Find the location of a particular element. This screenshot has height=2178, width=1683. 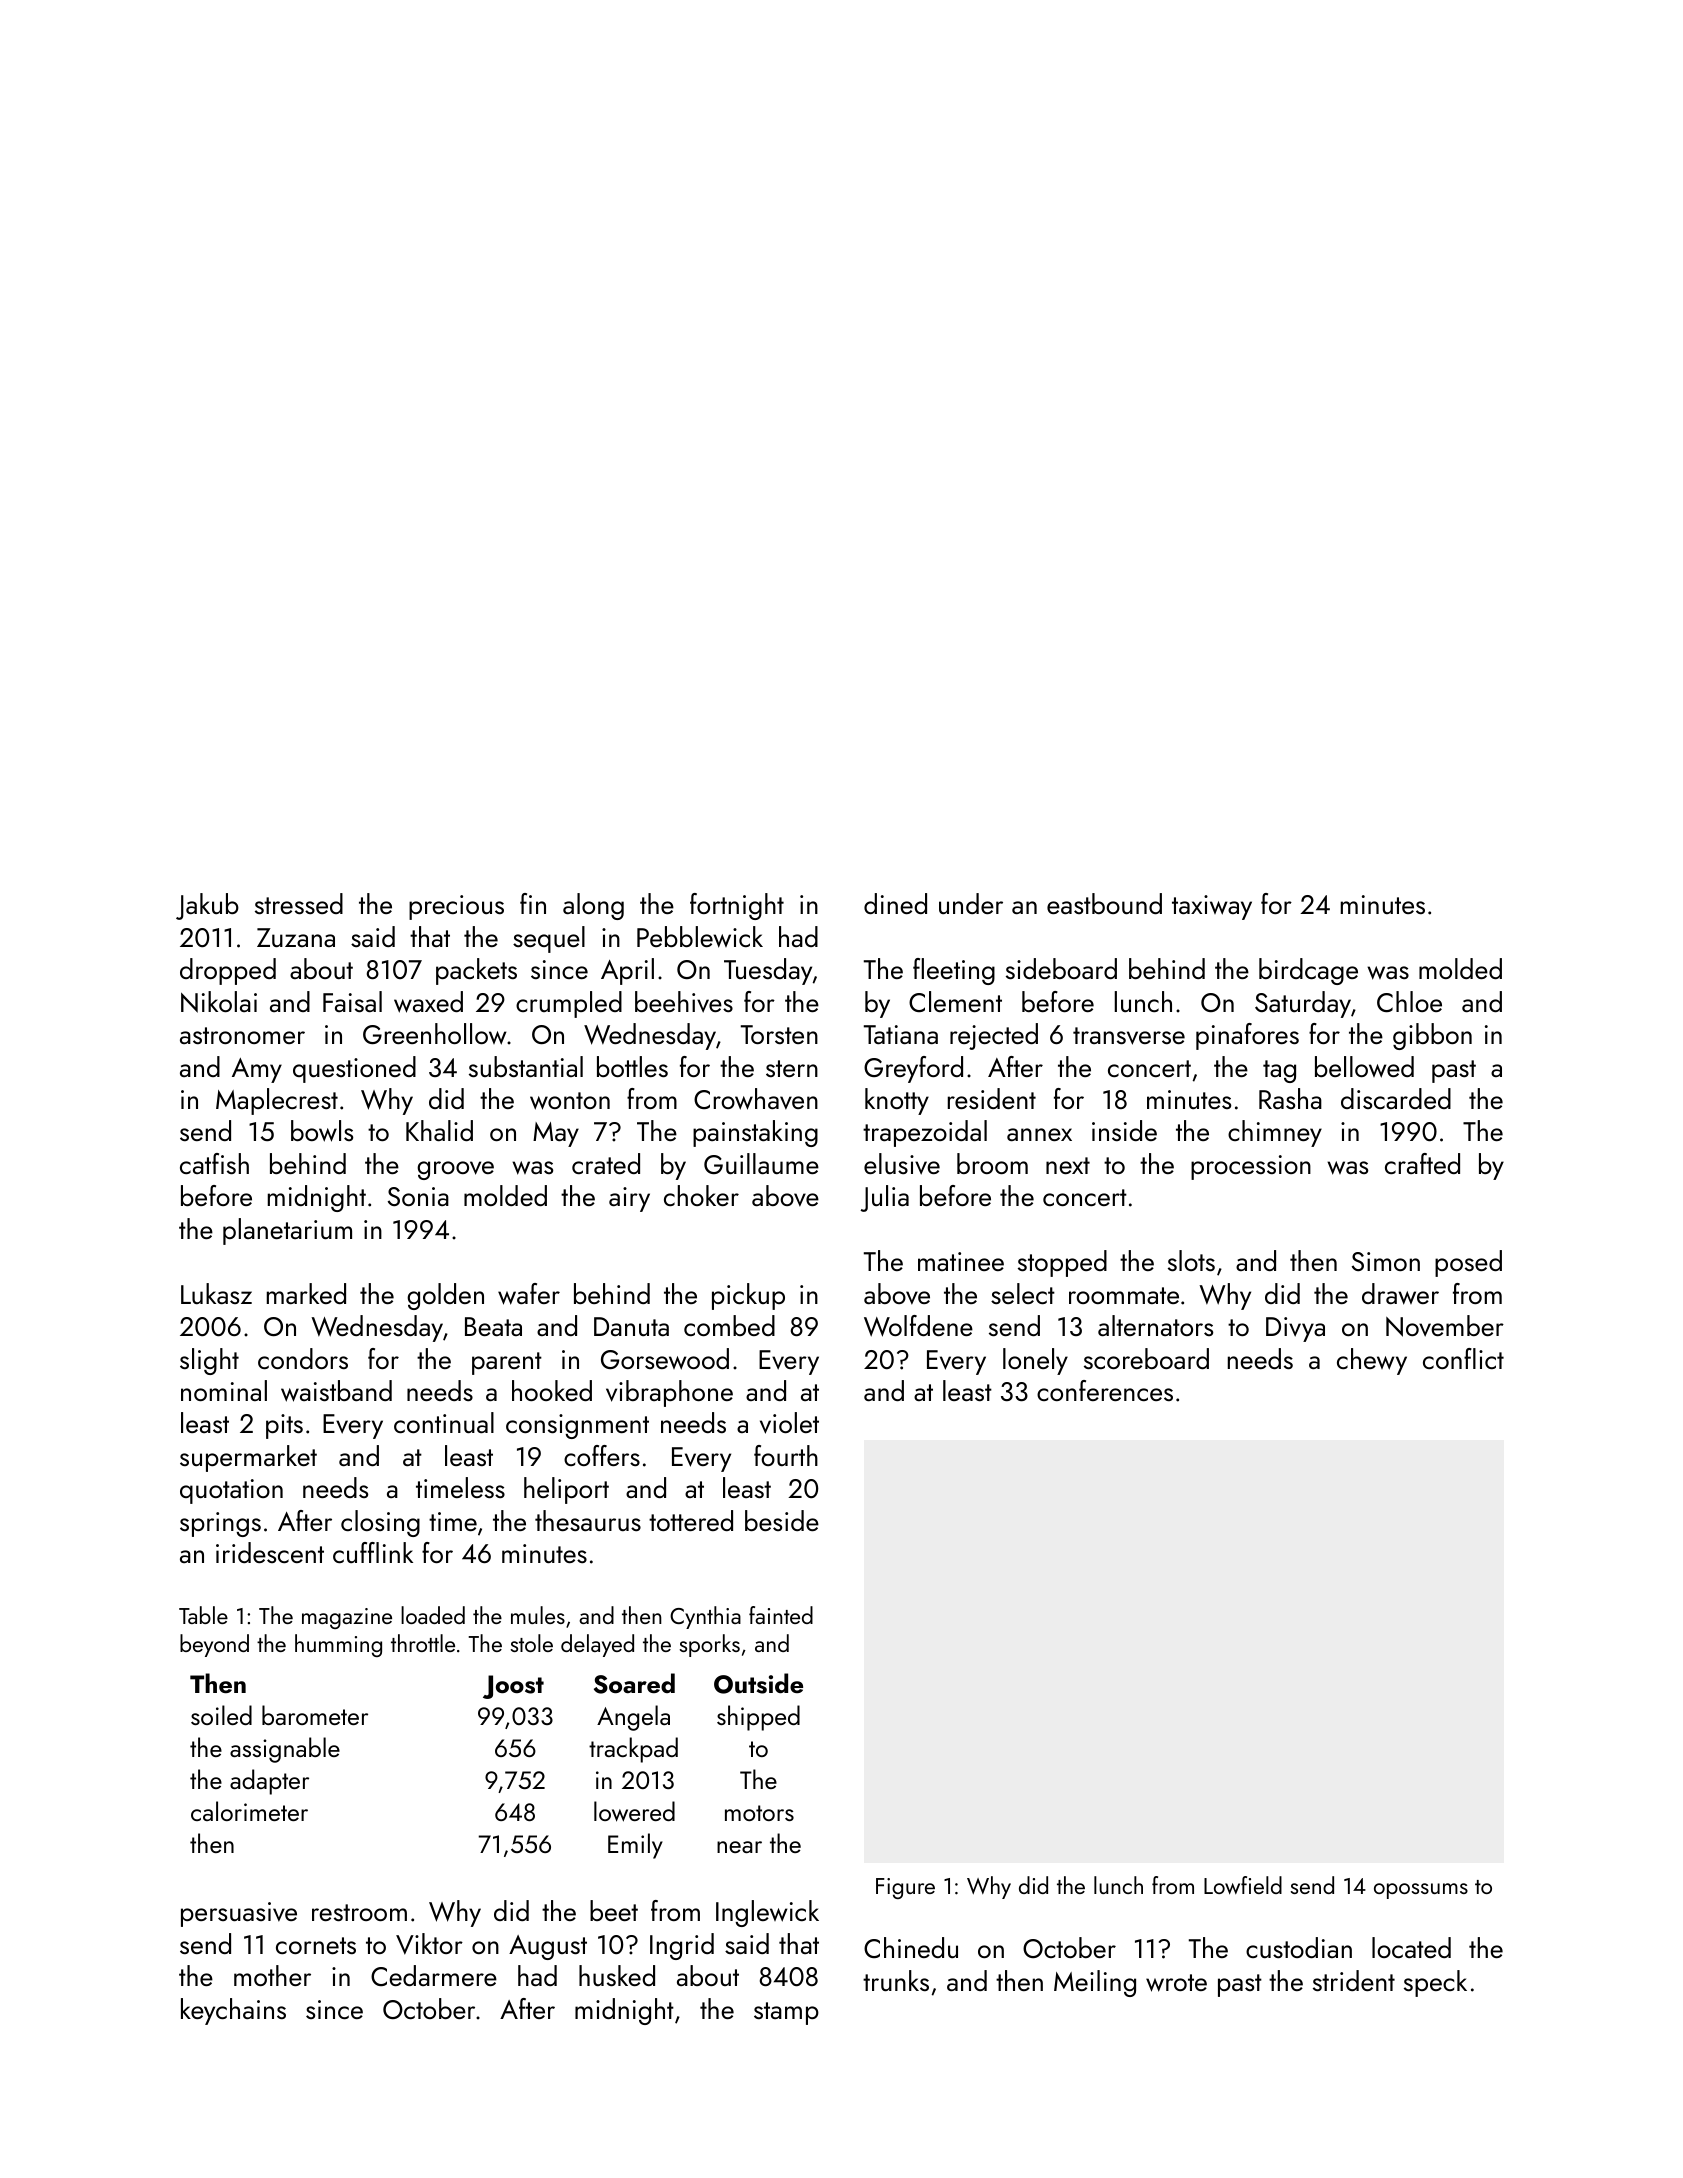

tottered is located at coordinates (691, 1520).
